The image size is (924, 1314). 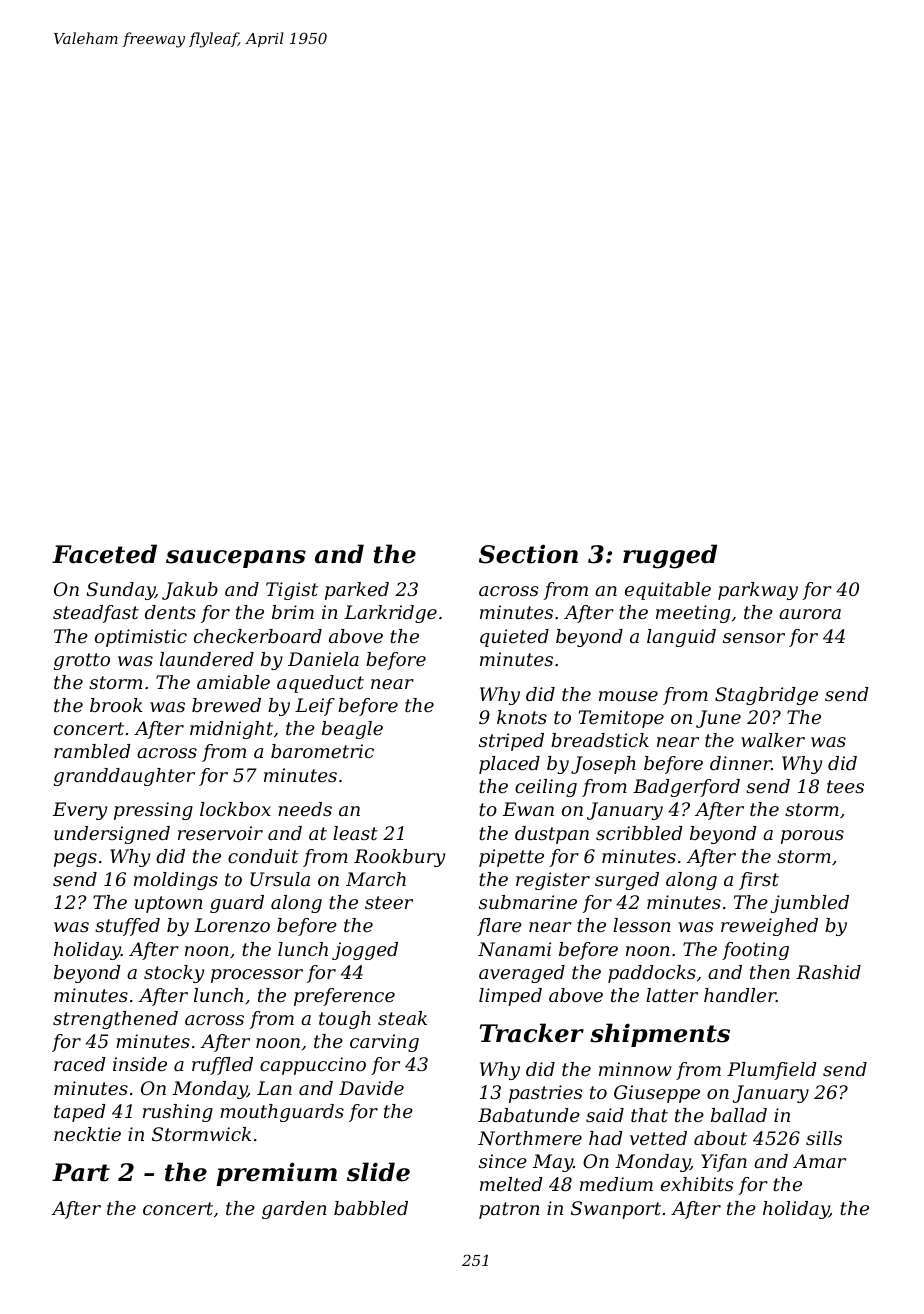 What do you see at coordinates (616, 1210) in the screenshot?
I see `Swanport` at bounding box center [616, 1210].
